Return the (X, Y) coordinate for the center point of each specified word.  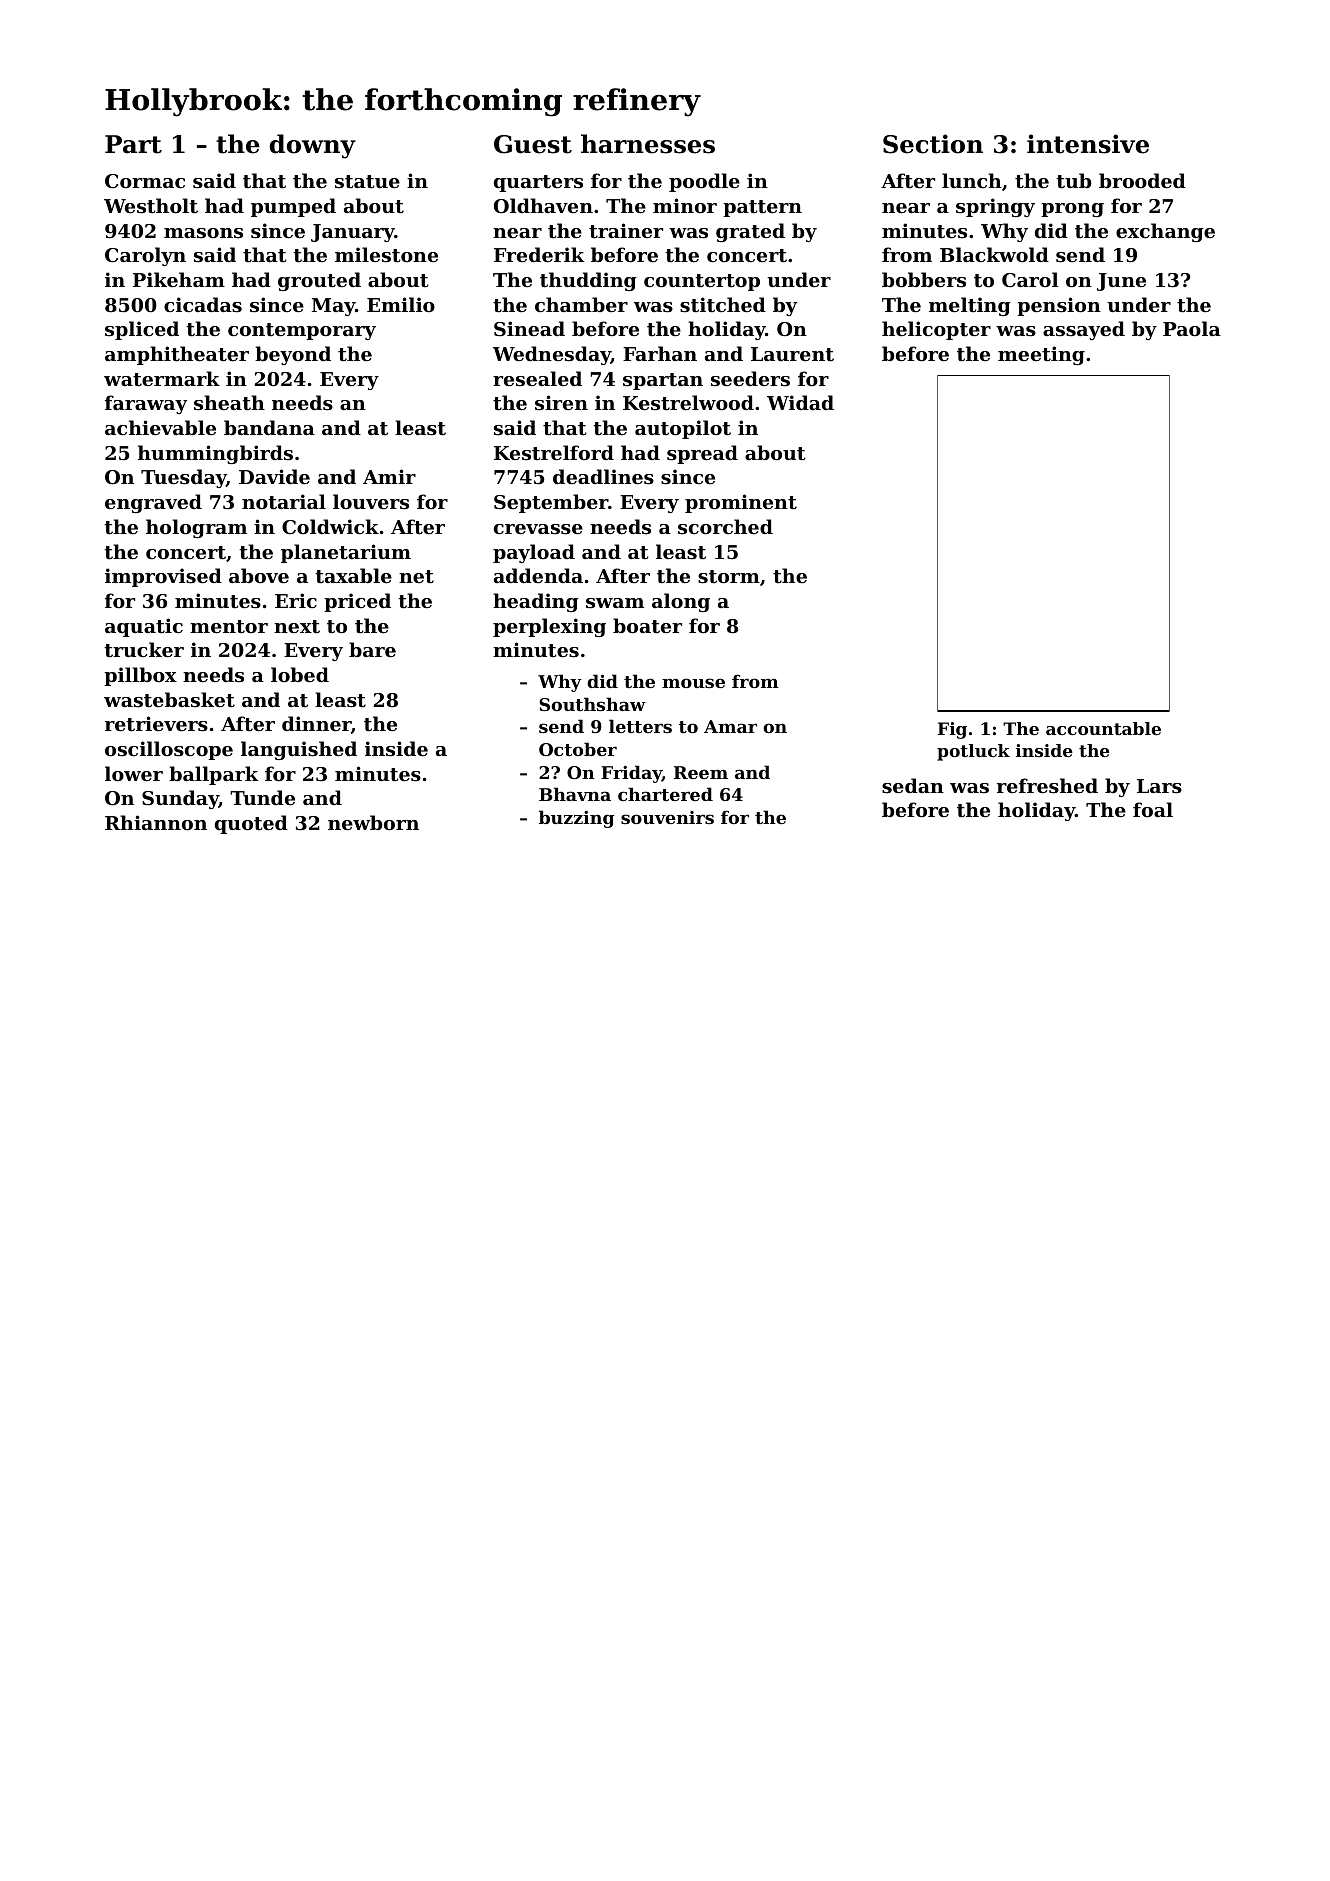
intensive (1088, 144)
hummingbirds (215, 454)
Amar (730, 726)
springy (995, 207)
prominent (741, 503)
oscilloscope (169, 750)
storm (729, 577)
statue (367, 181)
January (353, 233)
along (681, 602)
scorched (725, 527)
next (297, 627)
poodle (704, 182)
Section (933, 144)
